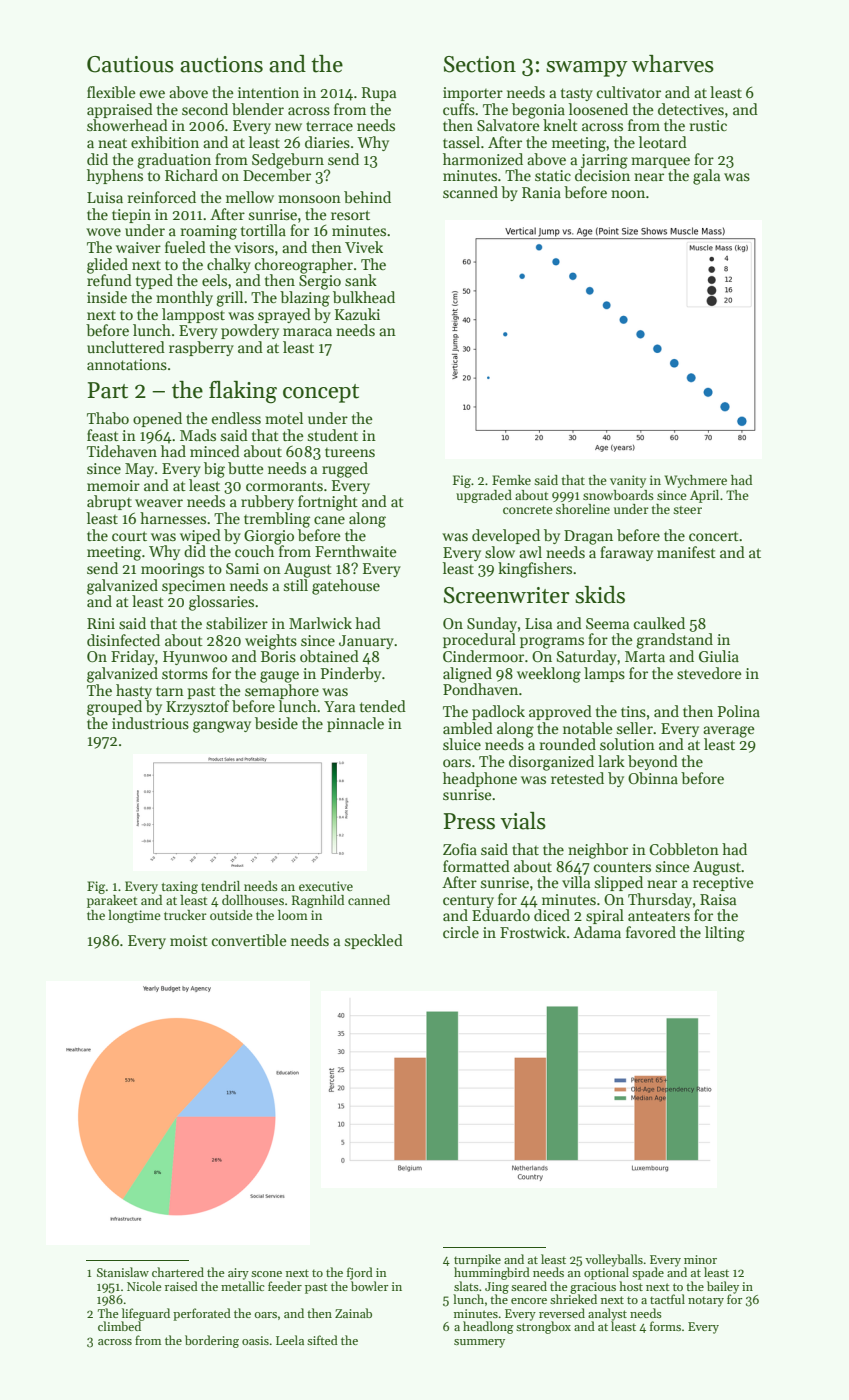 Image resolution: width=849 pixels, height=1400 pixels. Describe the element at coordinates (123, 1272) in the document. I see `Stanislaw` at that location.
